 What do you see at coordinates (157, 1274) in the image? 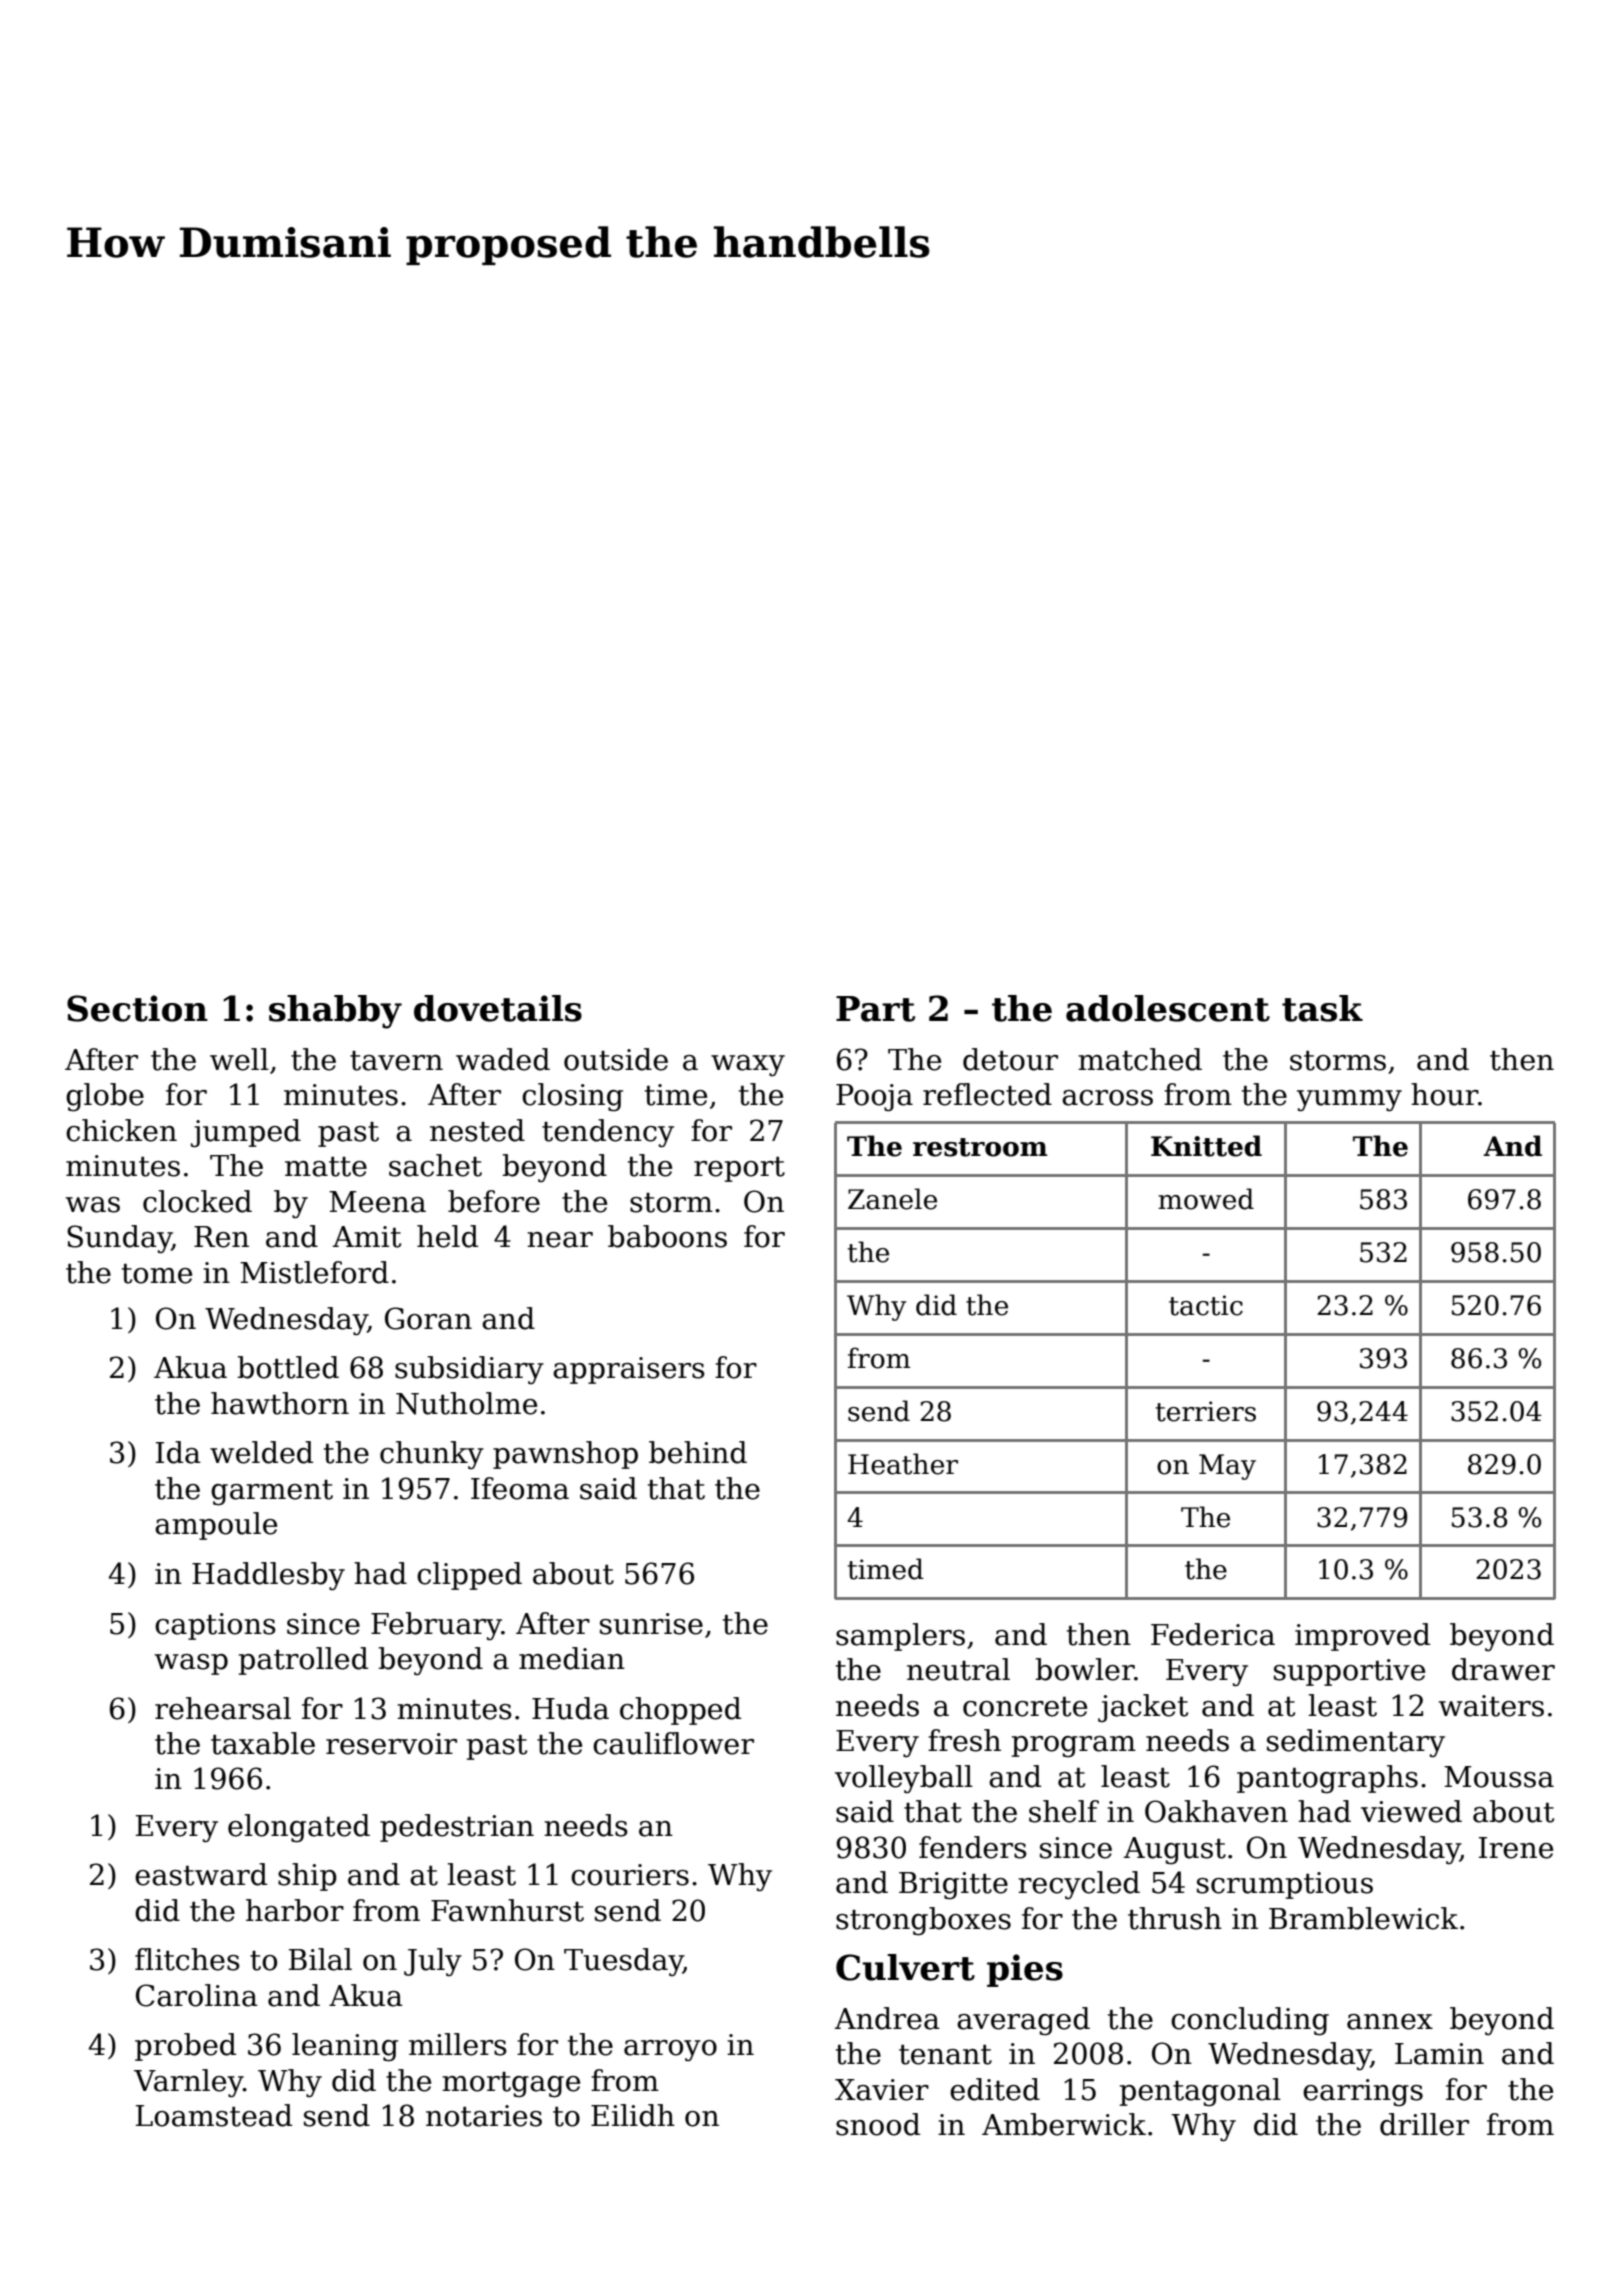
I see `tome` at bounding box center [157, 1274].
